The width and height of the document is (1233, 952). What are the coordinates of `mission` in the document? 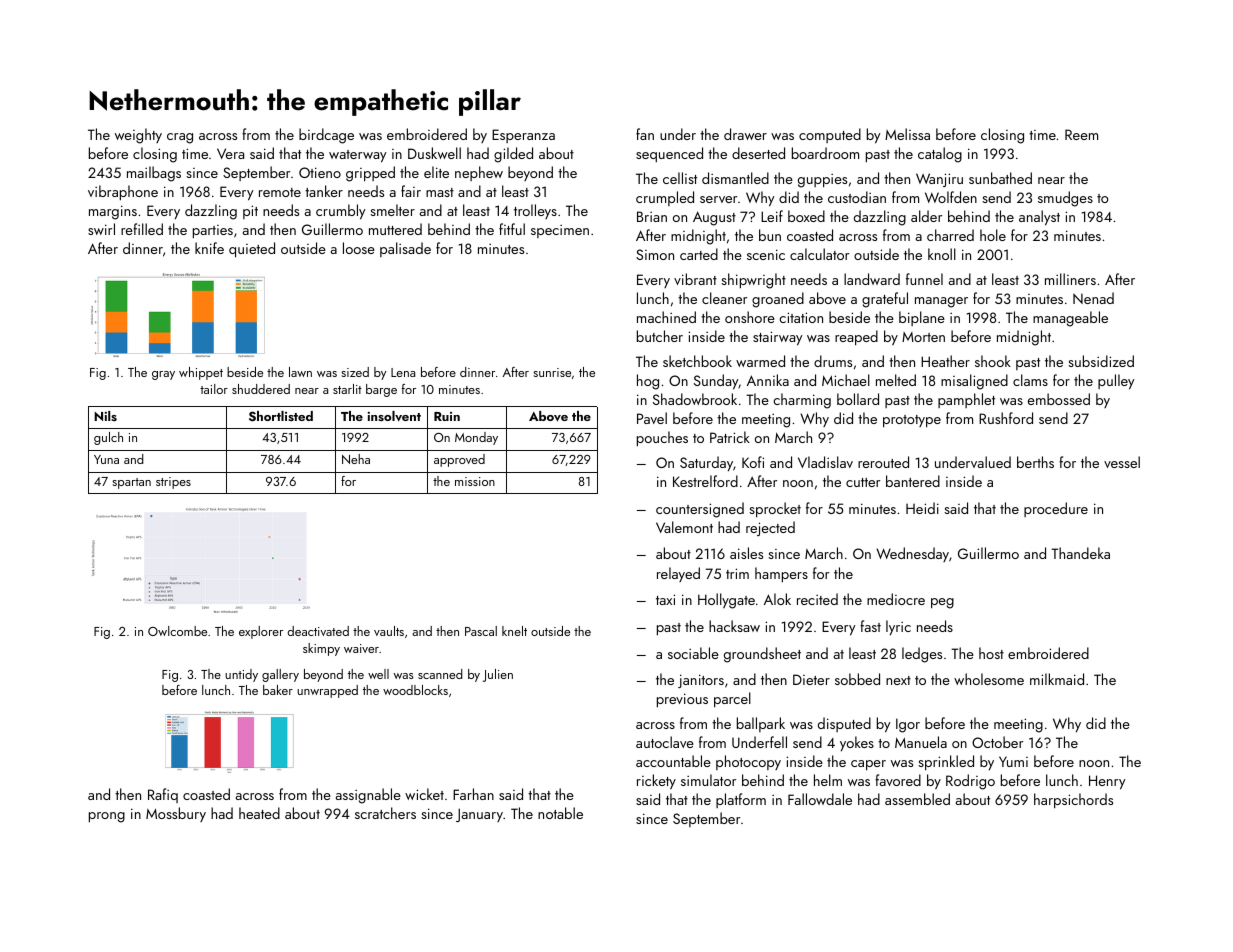 It's located at (475, 481).
